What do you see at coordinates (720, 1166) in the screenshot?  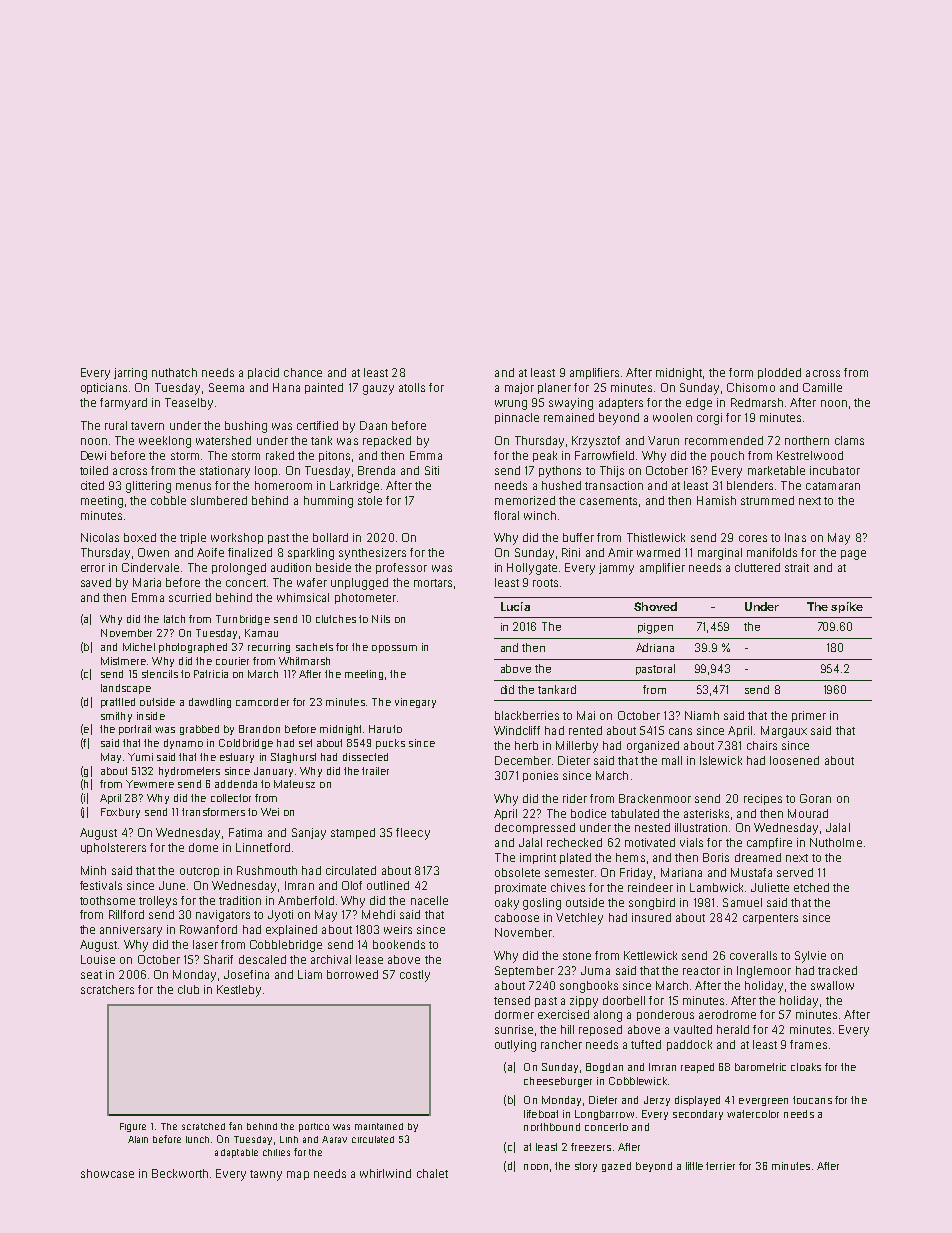 I see `terrier` at bounding box center [720, 1166].
